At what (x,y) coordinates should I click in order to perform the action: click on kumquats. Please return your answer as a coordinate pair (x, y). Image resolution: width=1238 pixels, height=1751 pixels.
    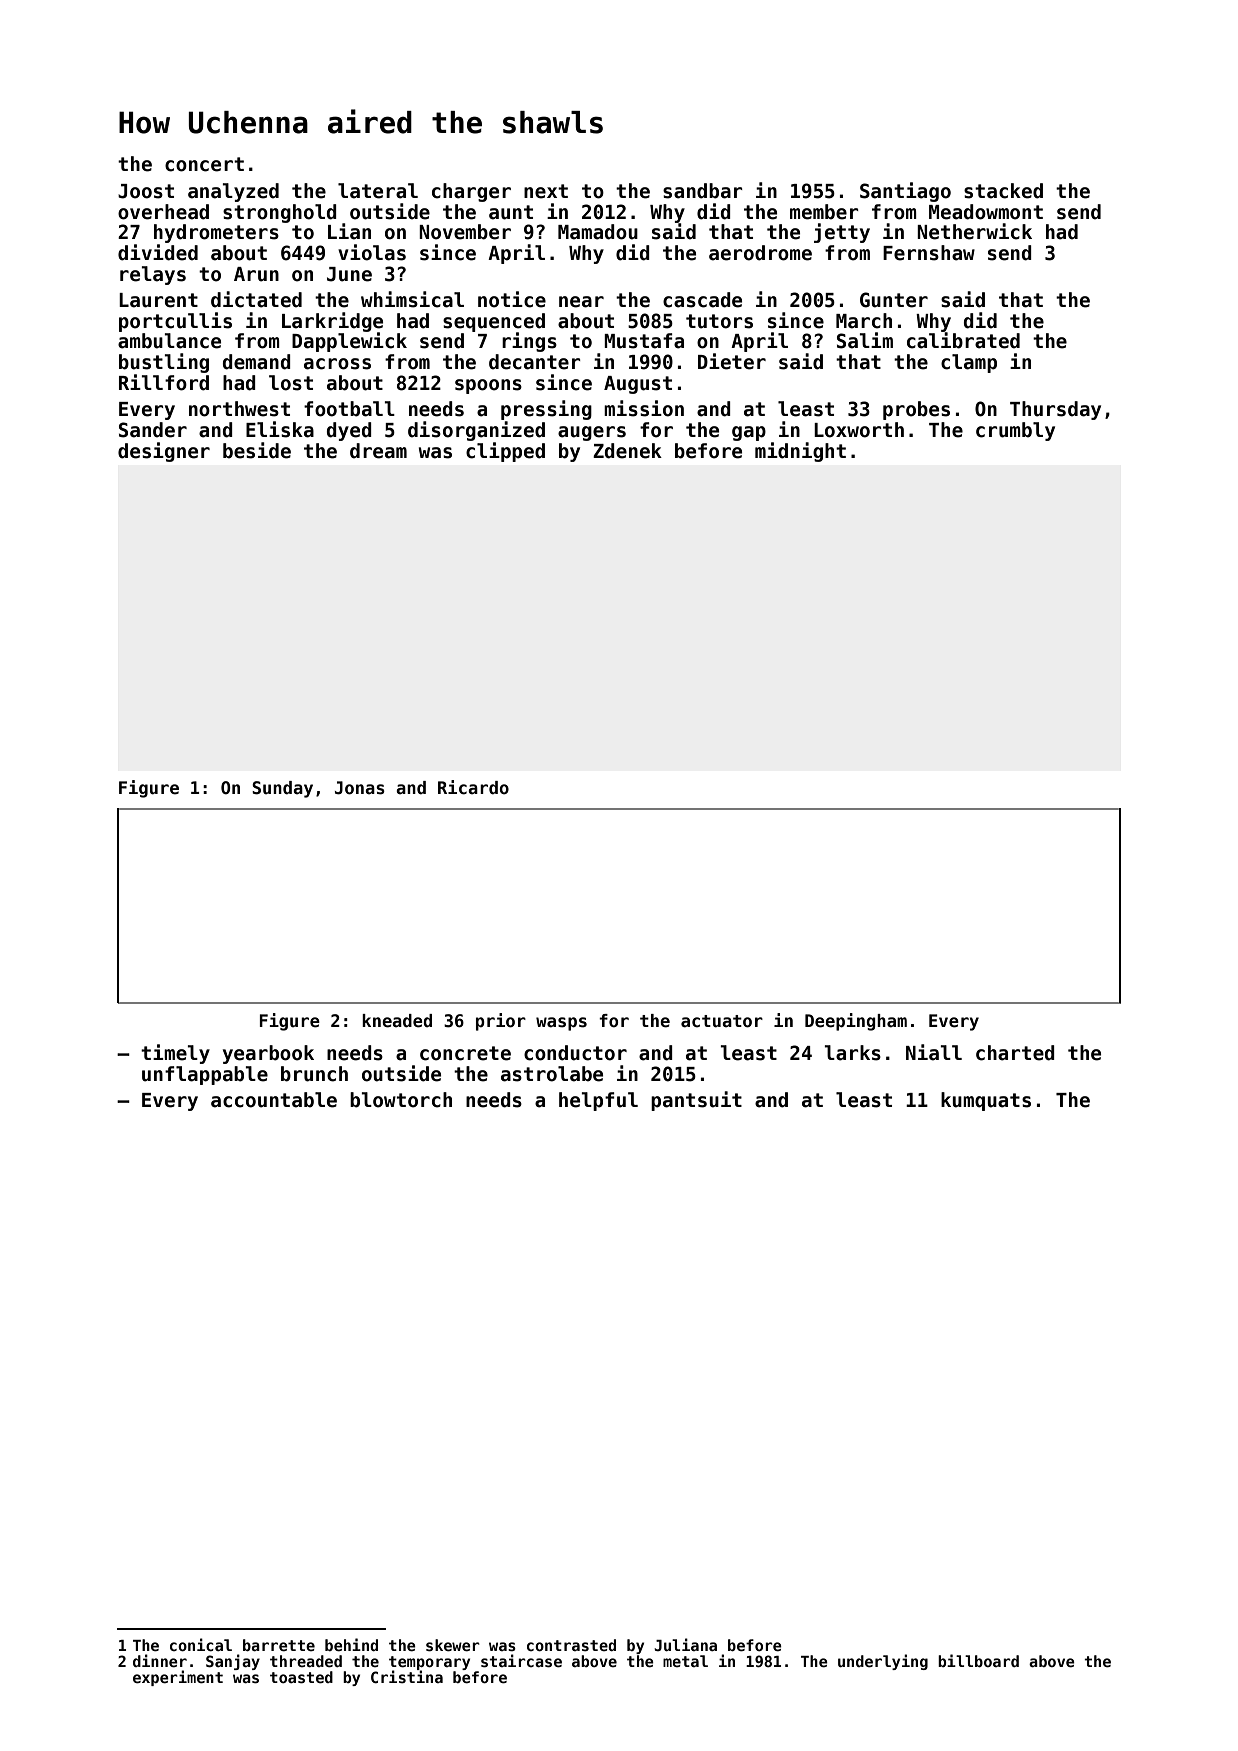
    Looking at the image, I should click on (986, 1101).
